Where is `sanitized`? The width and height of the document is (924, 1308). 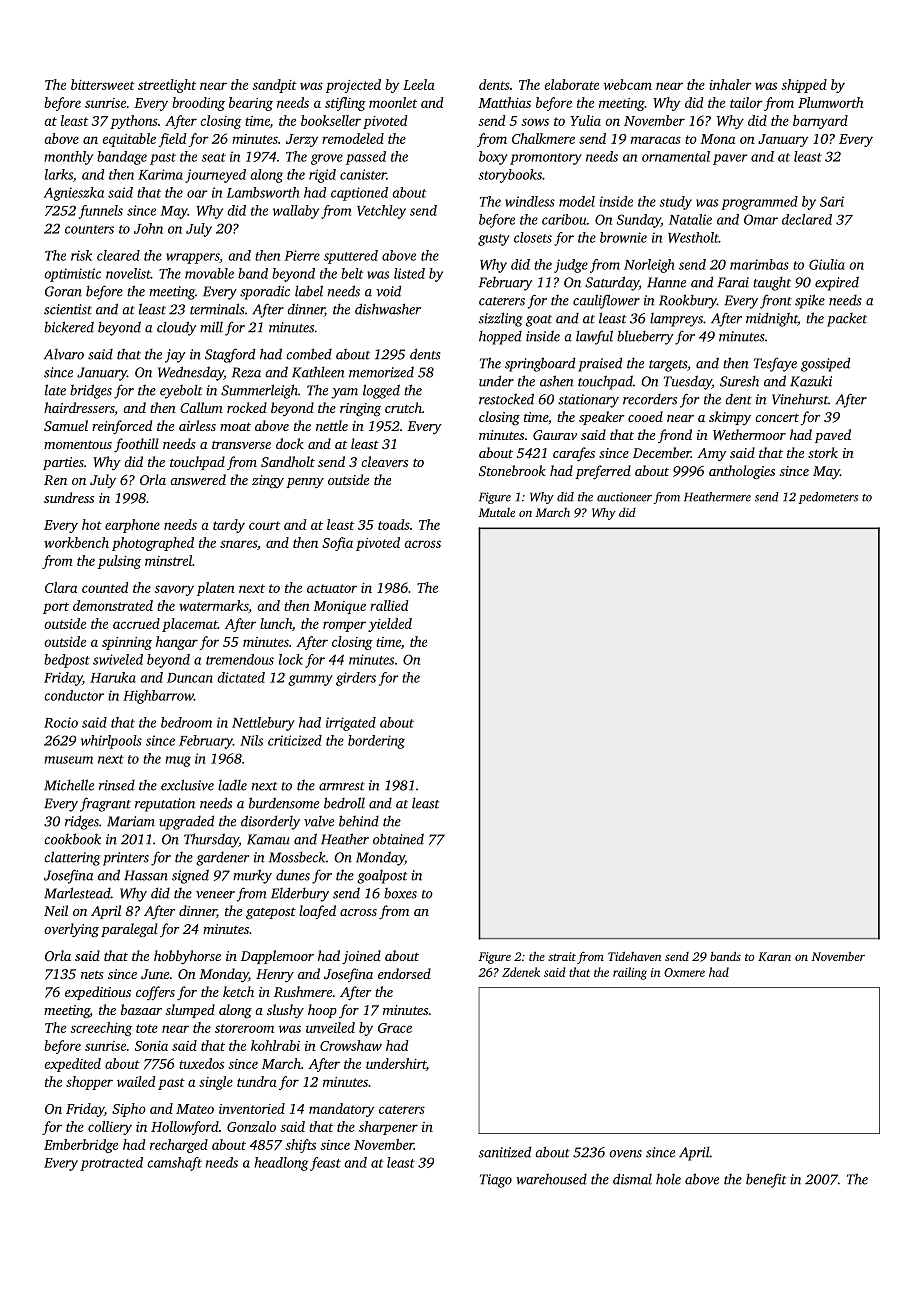
sanitized is located at coordinates (505, 1152).
